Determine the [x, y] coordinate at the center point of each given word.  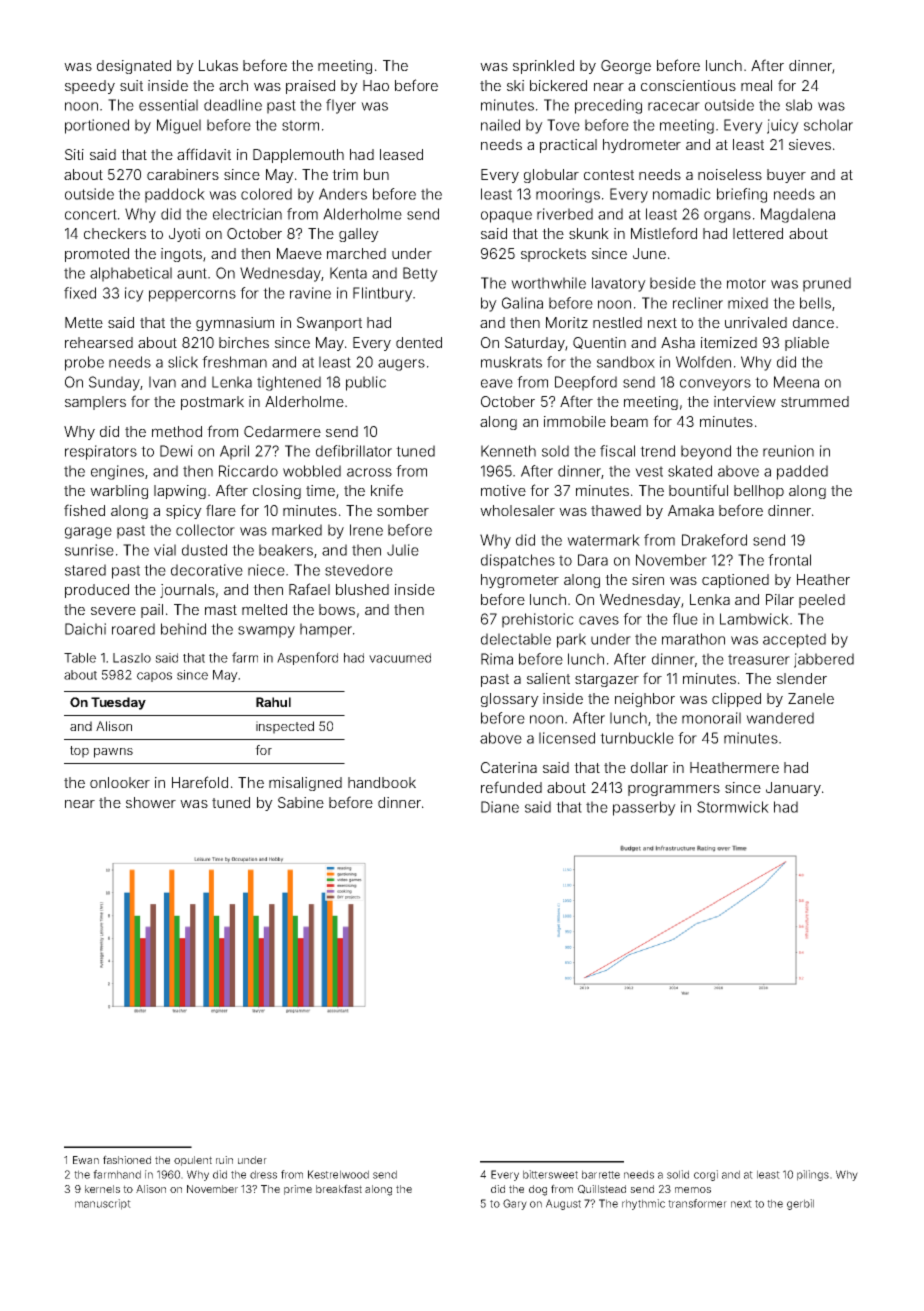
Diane [500, 807]
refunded [511, 787]
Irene [366, 530]
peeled [822, 601]
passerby [644, 808]
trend [657, 451]
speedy [90, 87]
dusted [204, 550]
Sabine [301, 802]
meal [756, 85]
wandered [780, 718]
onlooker [120, 782]
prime [298, 1190]
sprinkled [543, 67]
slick [183, 362]
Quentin [599, 343]
